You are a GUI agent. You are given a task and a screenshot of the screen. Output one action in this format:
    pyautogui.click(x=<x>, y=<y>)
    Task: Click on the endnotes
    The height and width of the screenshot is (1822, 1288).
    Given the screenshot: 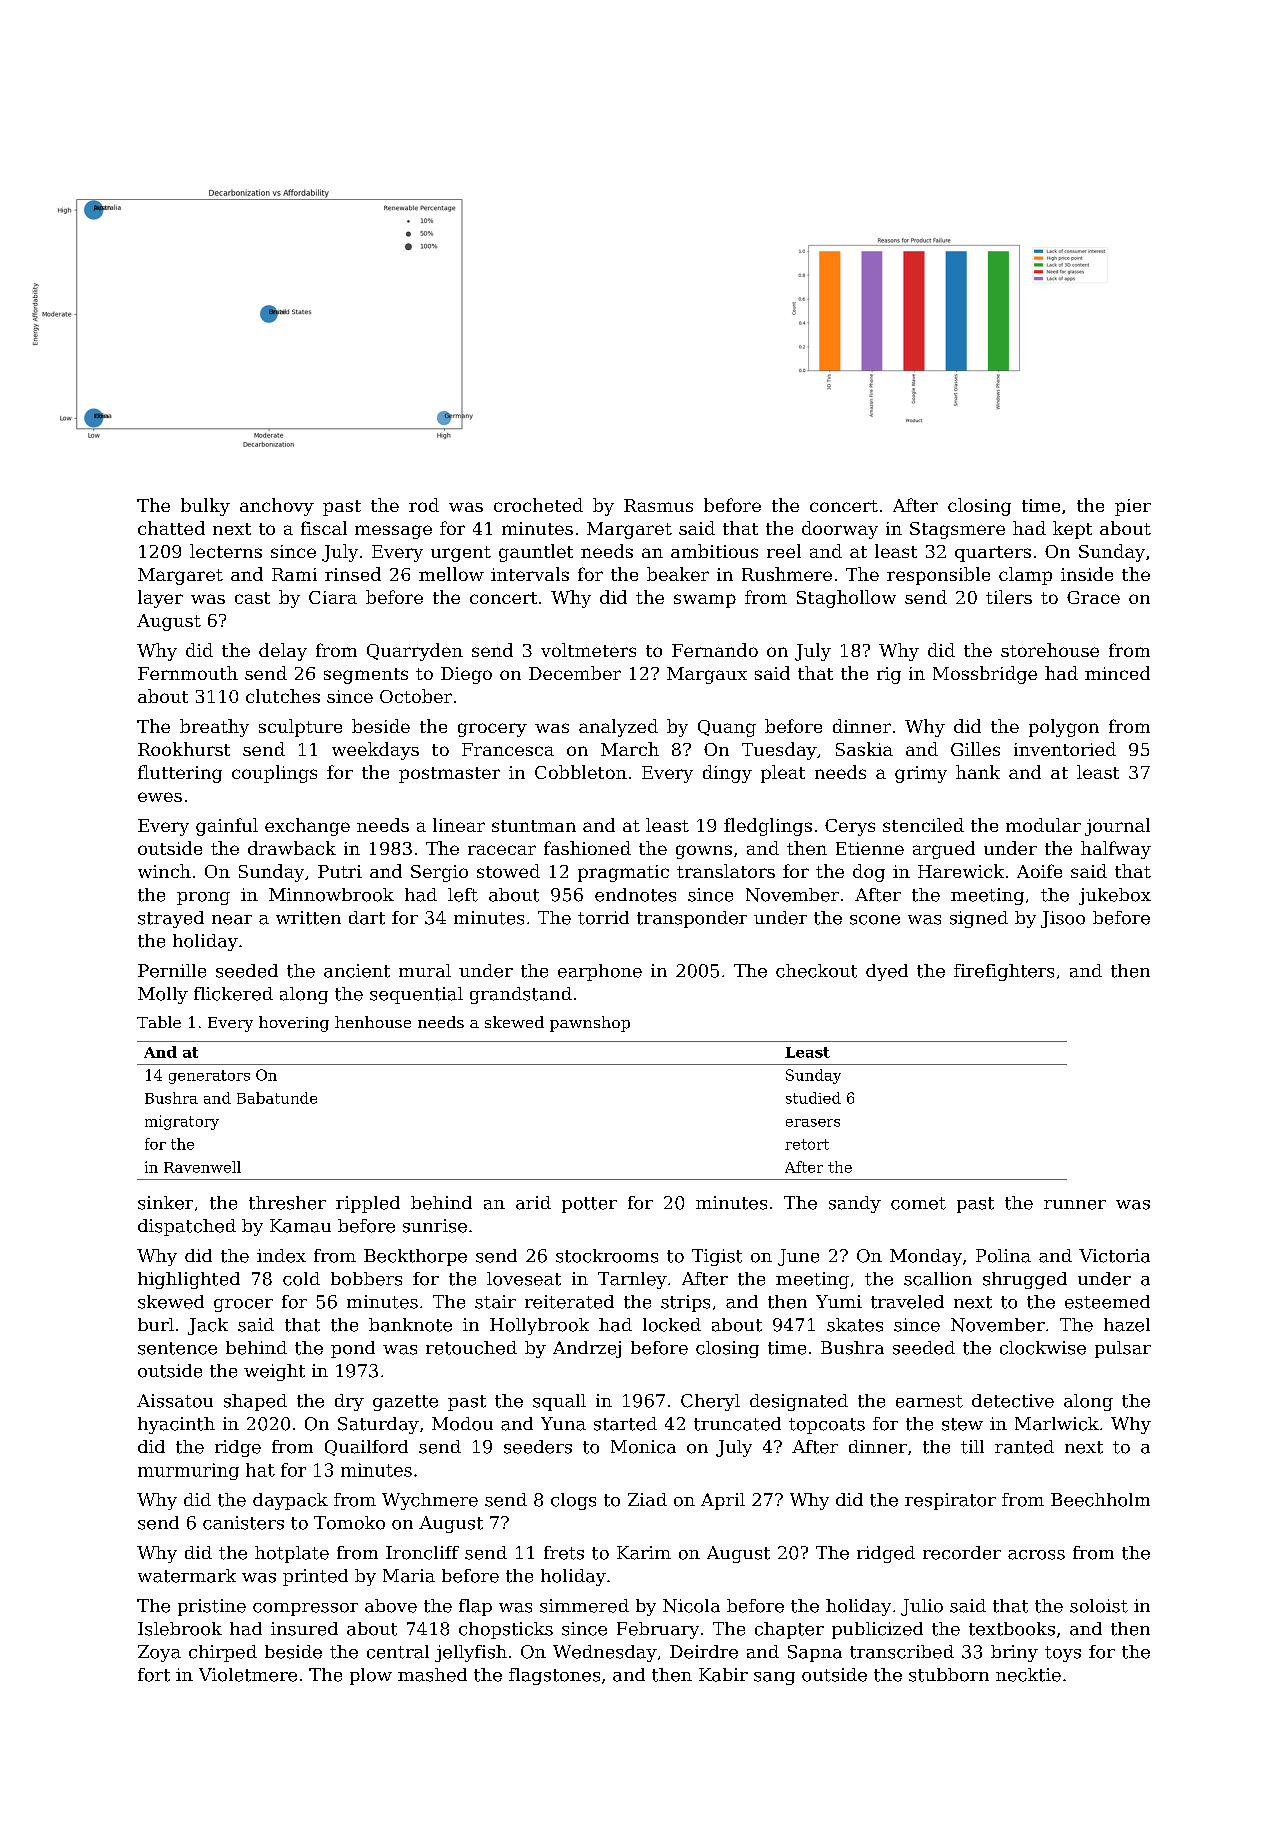 What is the action you would take?
    pyautogui.click(x=635, y=895)
